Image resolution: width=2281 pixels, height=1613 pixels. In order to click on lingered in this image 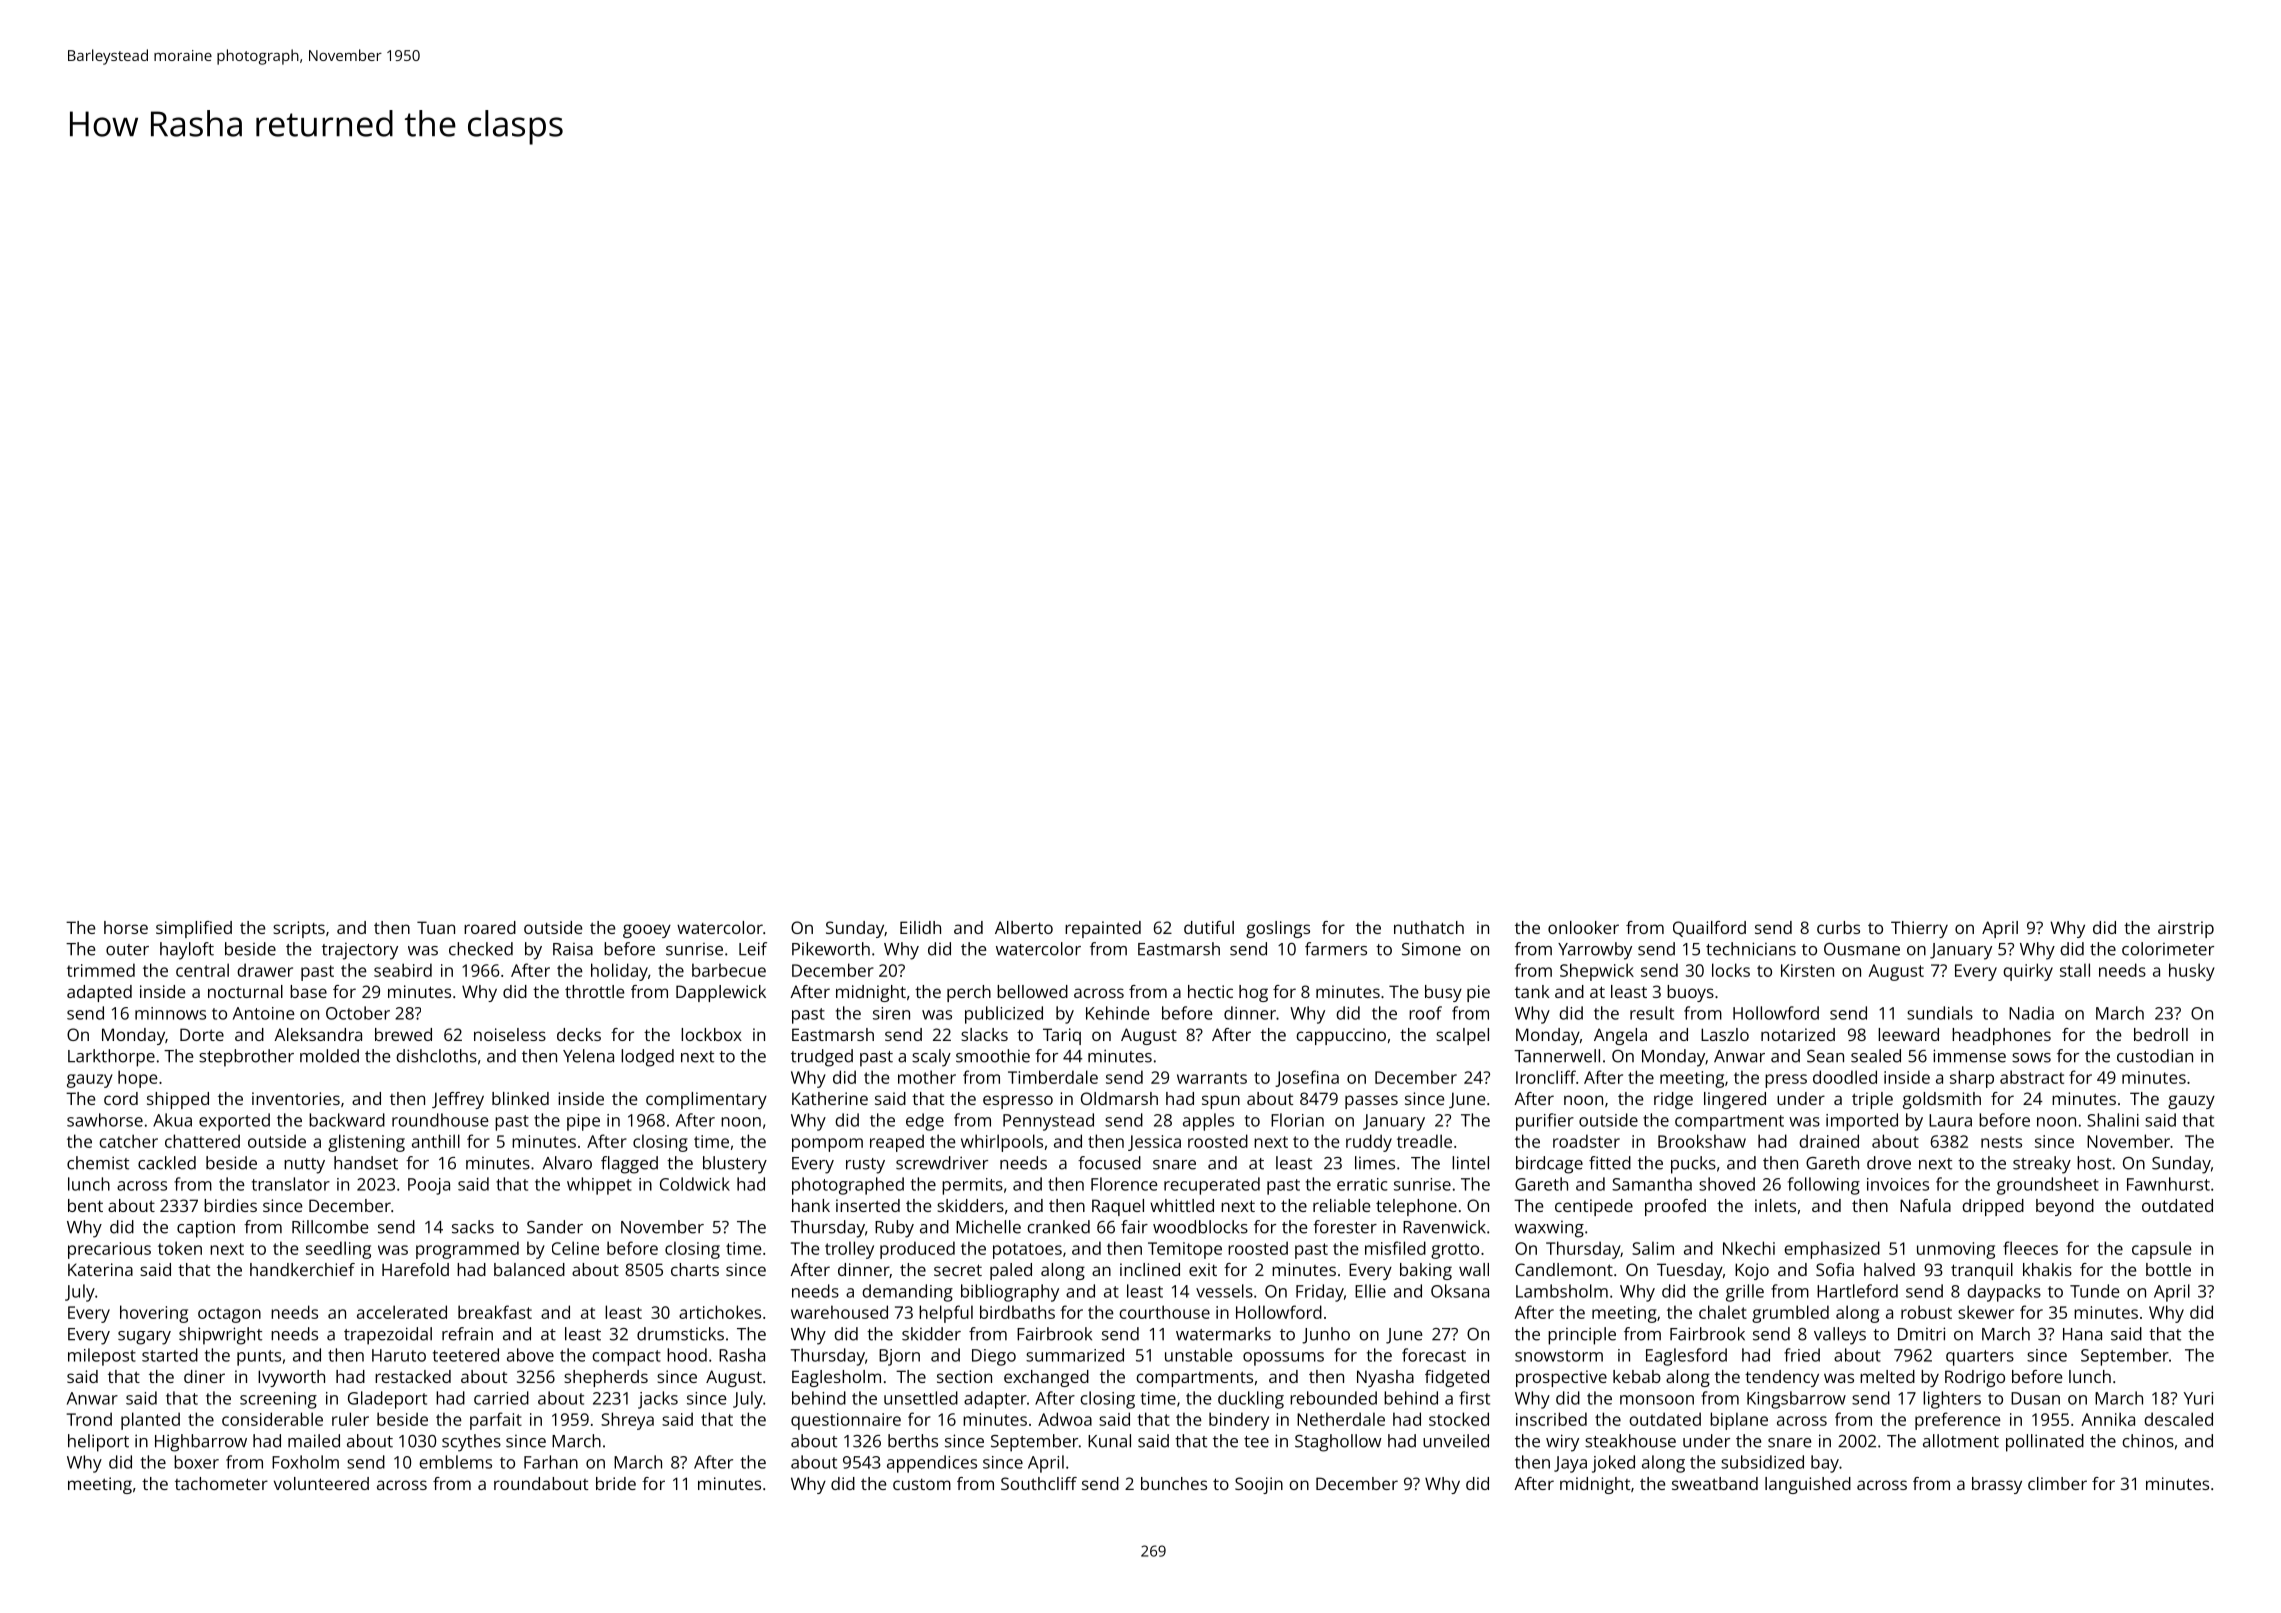, I will do `click(1735, 1100)`.
